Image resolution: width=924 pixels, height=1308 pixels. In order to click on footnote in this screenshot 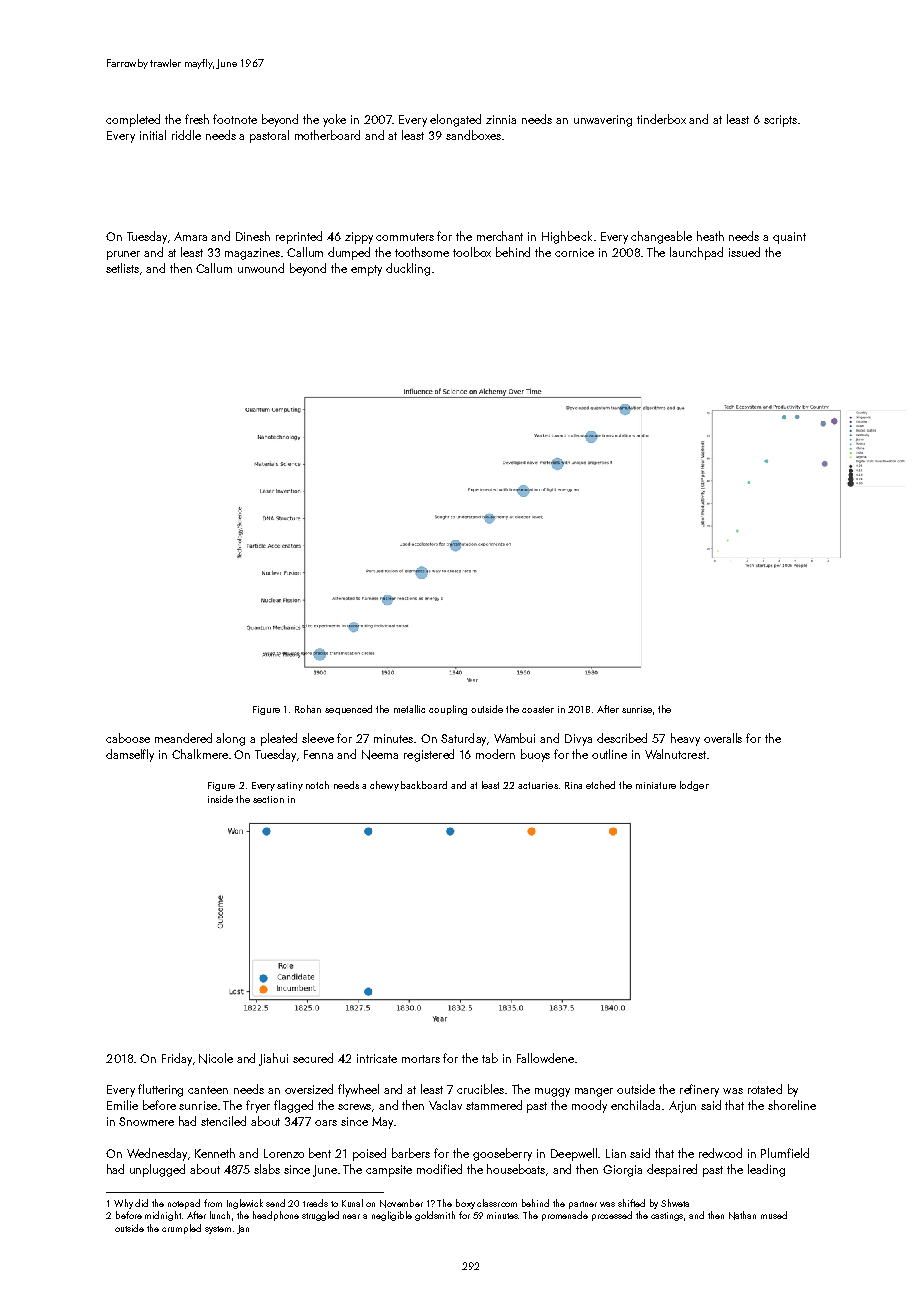, I will do `click(235, 119)`.
